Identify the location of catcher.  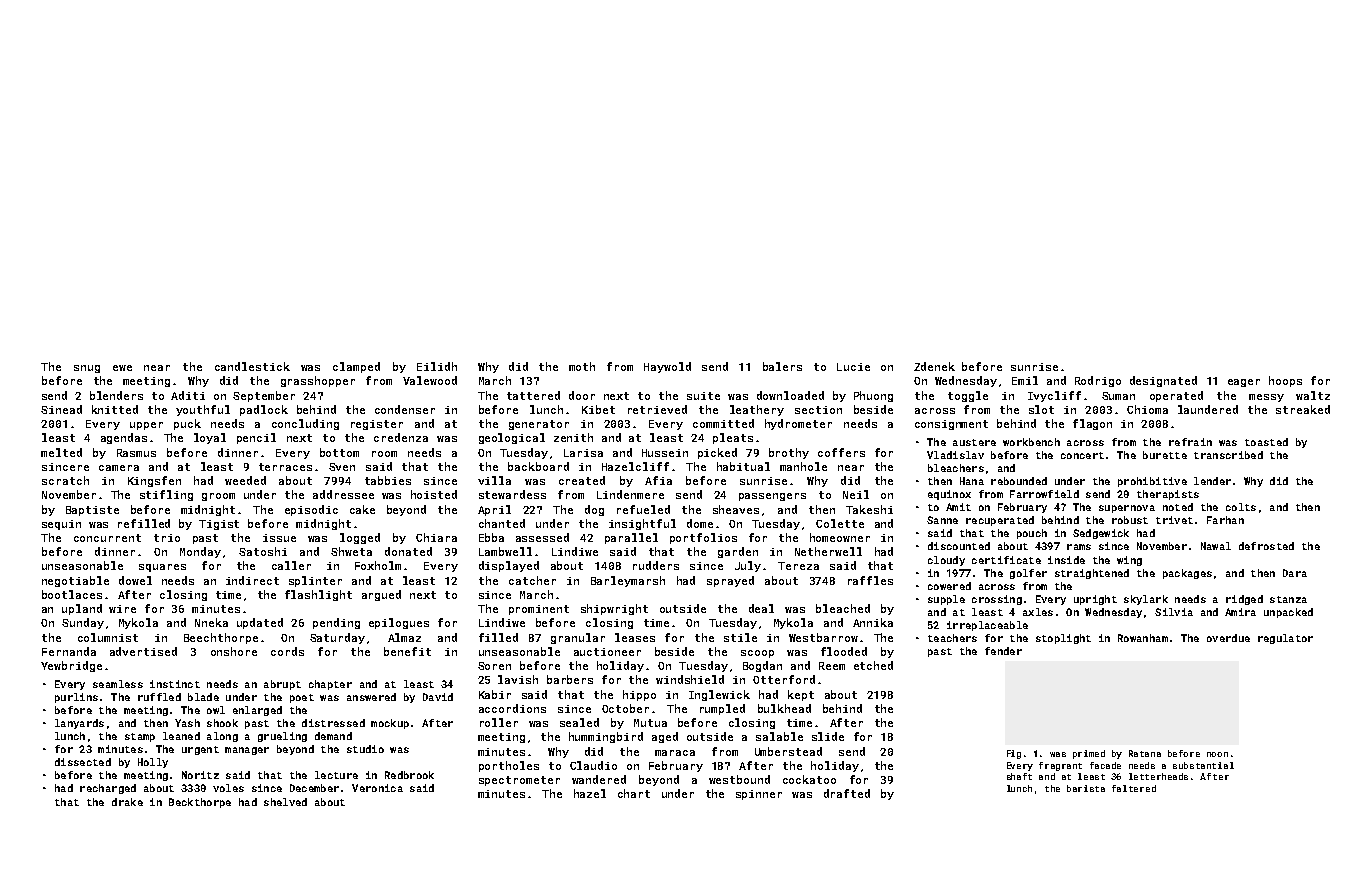
(532, 580).
